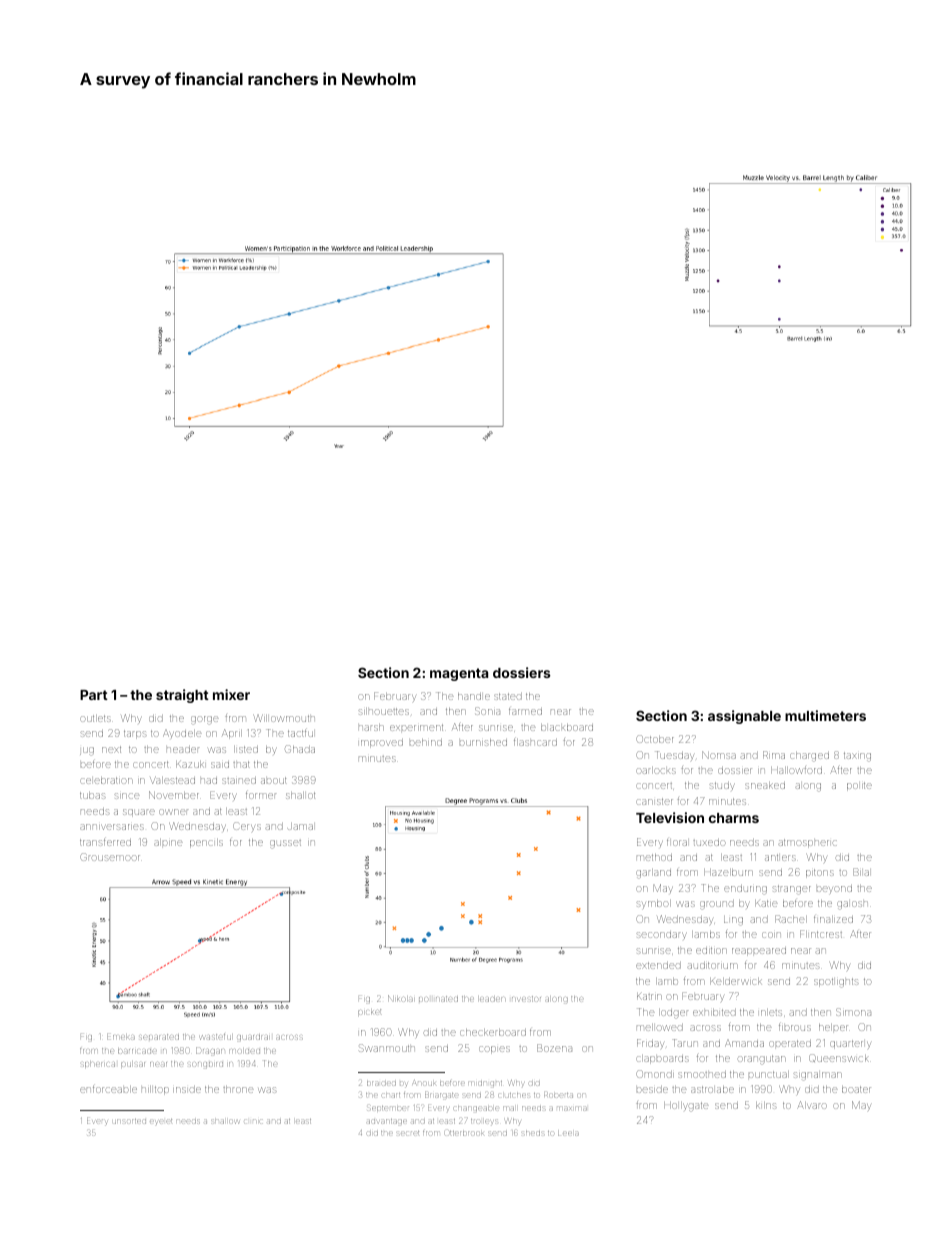 The image size is (952, 1233). Describe the element at coordinates (285, 844) in the screenshot. I see `gusset` at that location.
